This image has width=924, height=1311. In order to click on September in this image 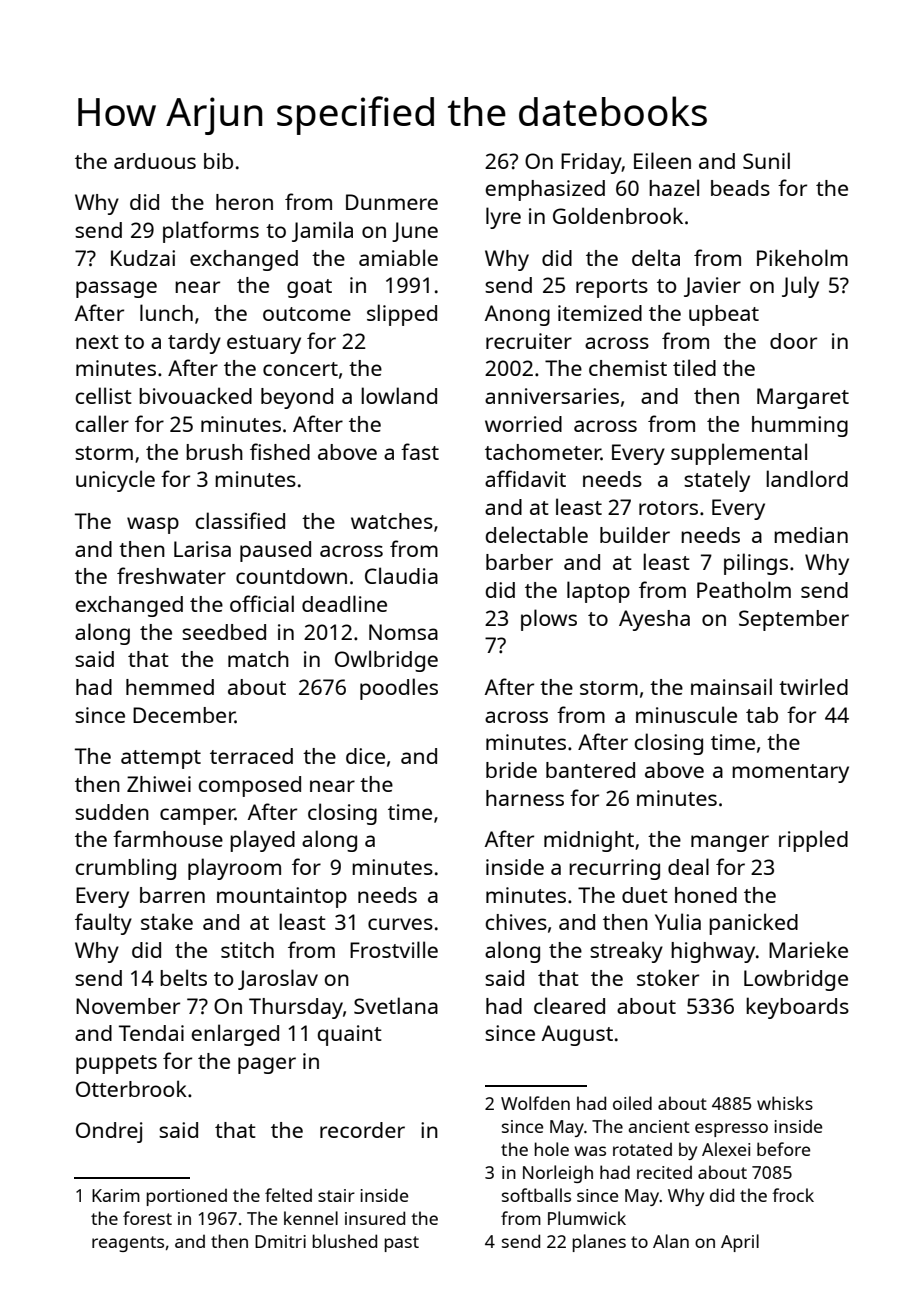, I will do `click(794, 620)`.
